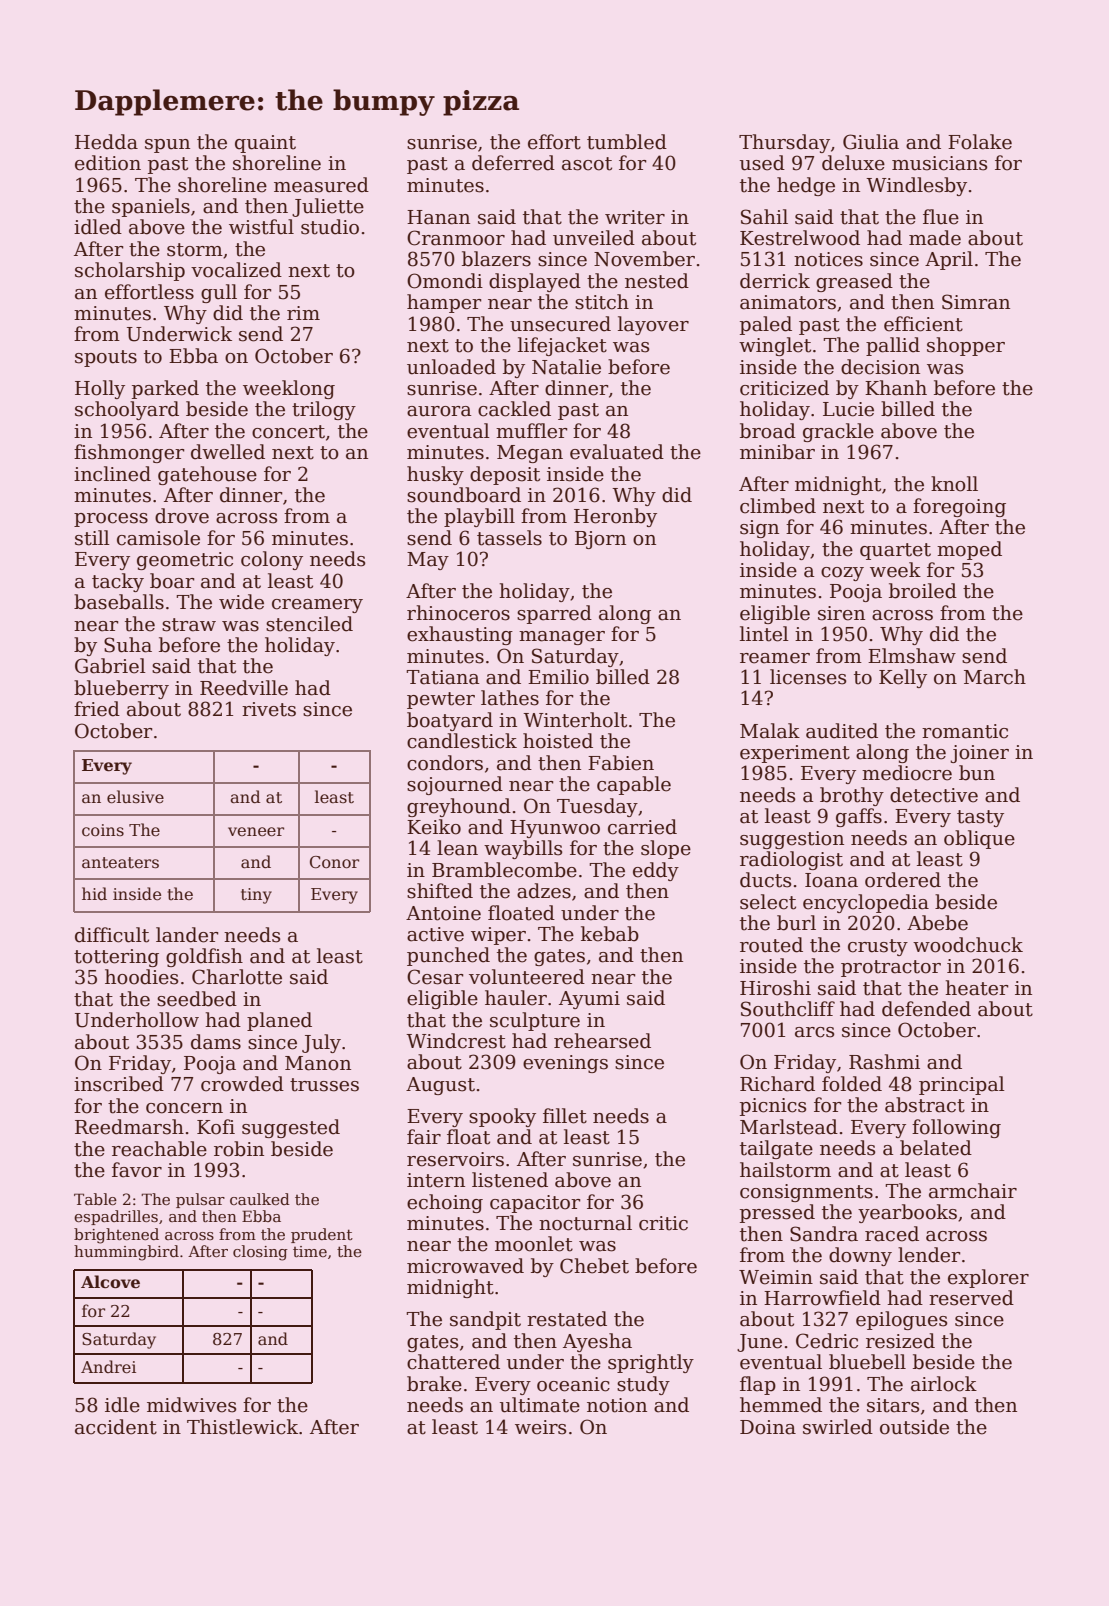  Describe the element at coordinates (110, 1282) in the document. I see `Alcove` at that location.
